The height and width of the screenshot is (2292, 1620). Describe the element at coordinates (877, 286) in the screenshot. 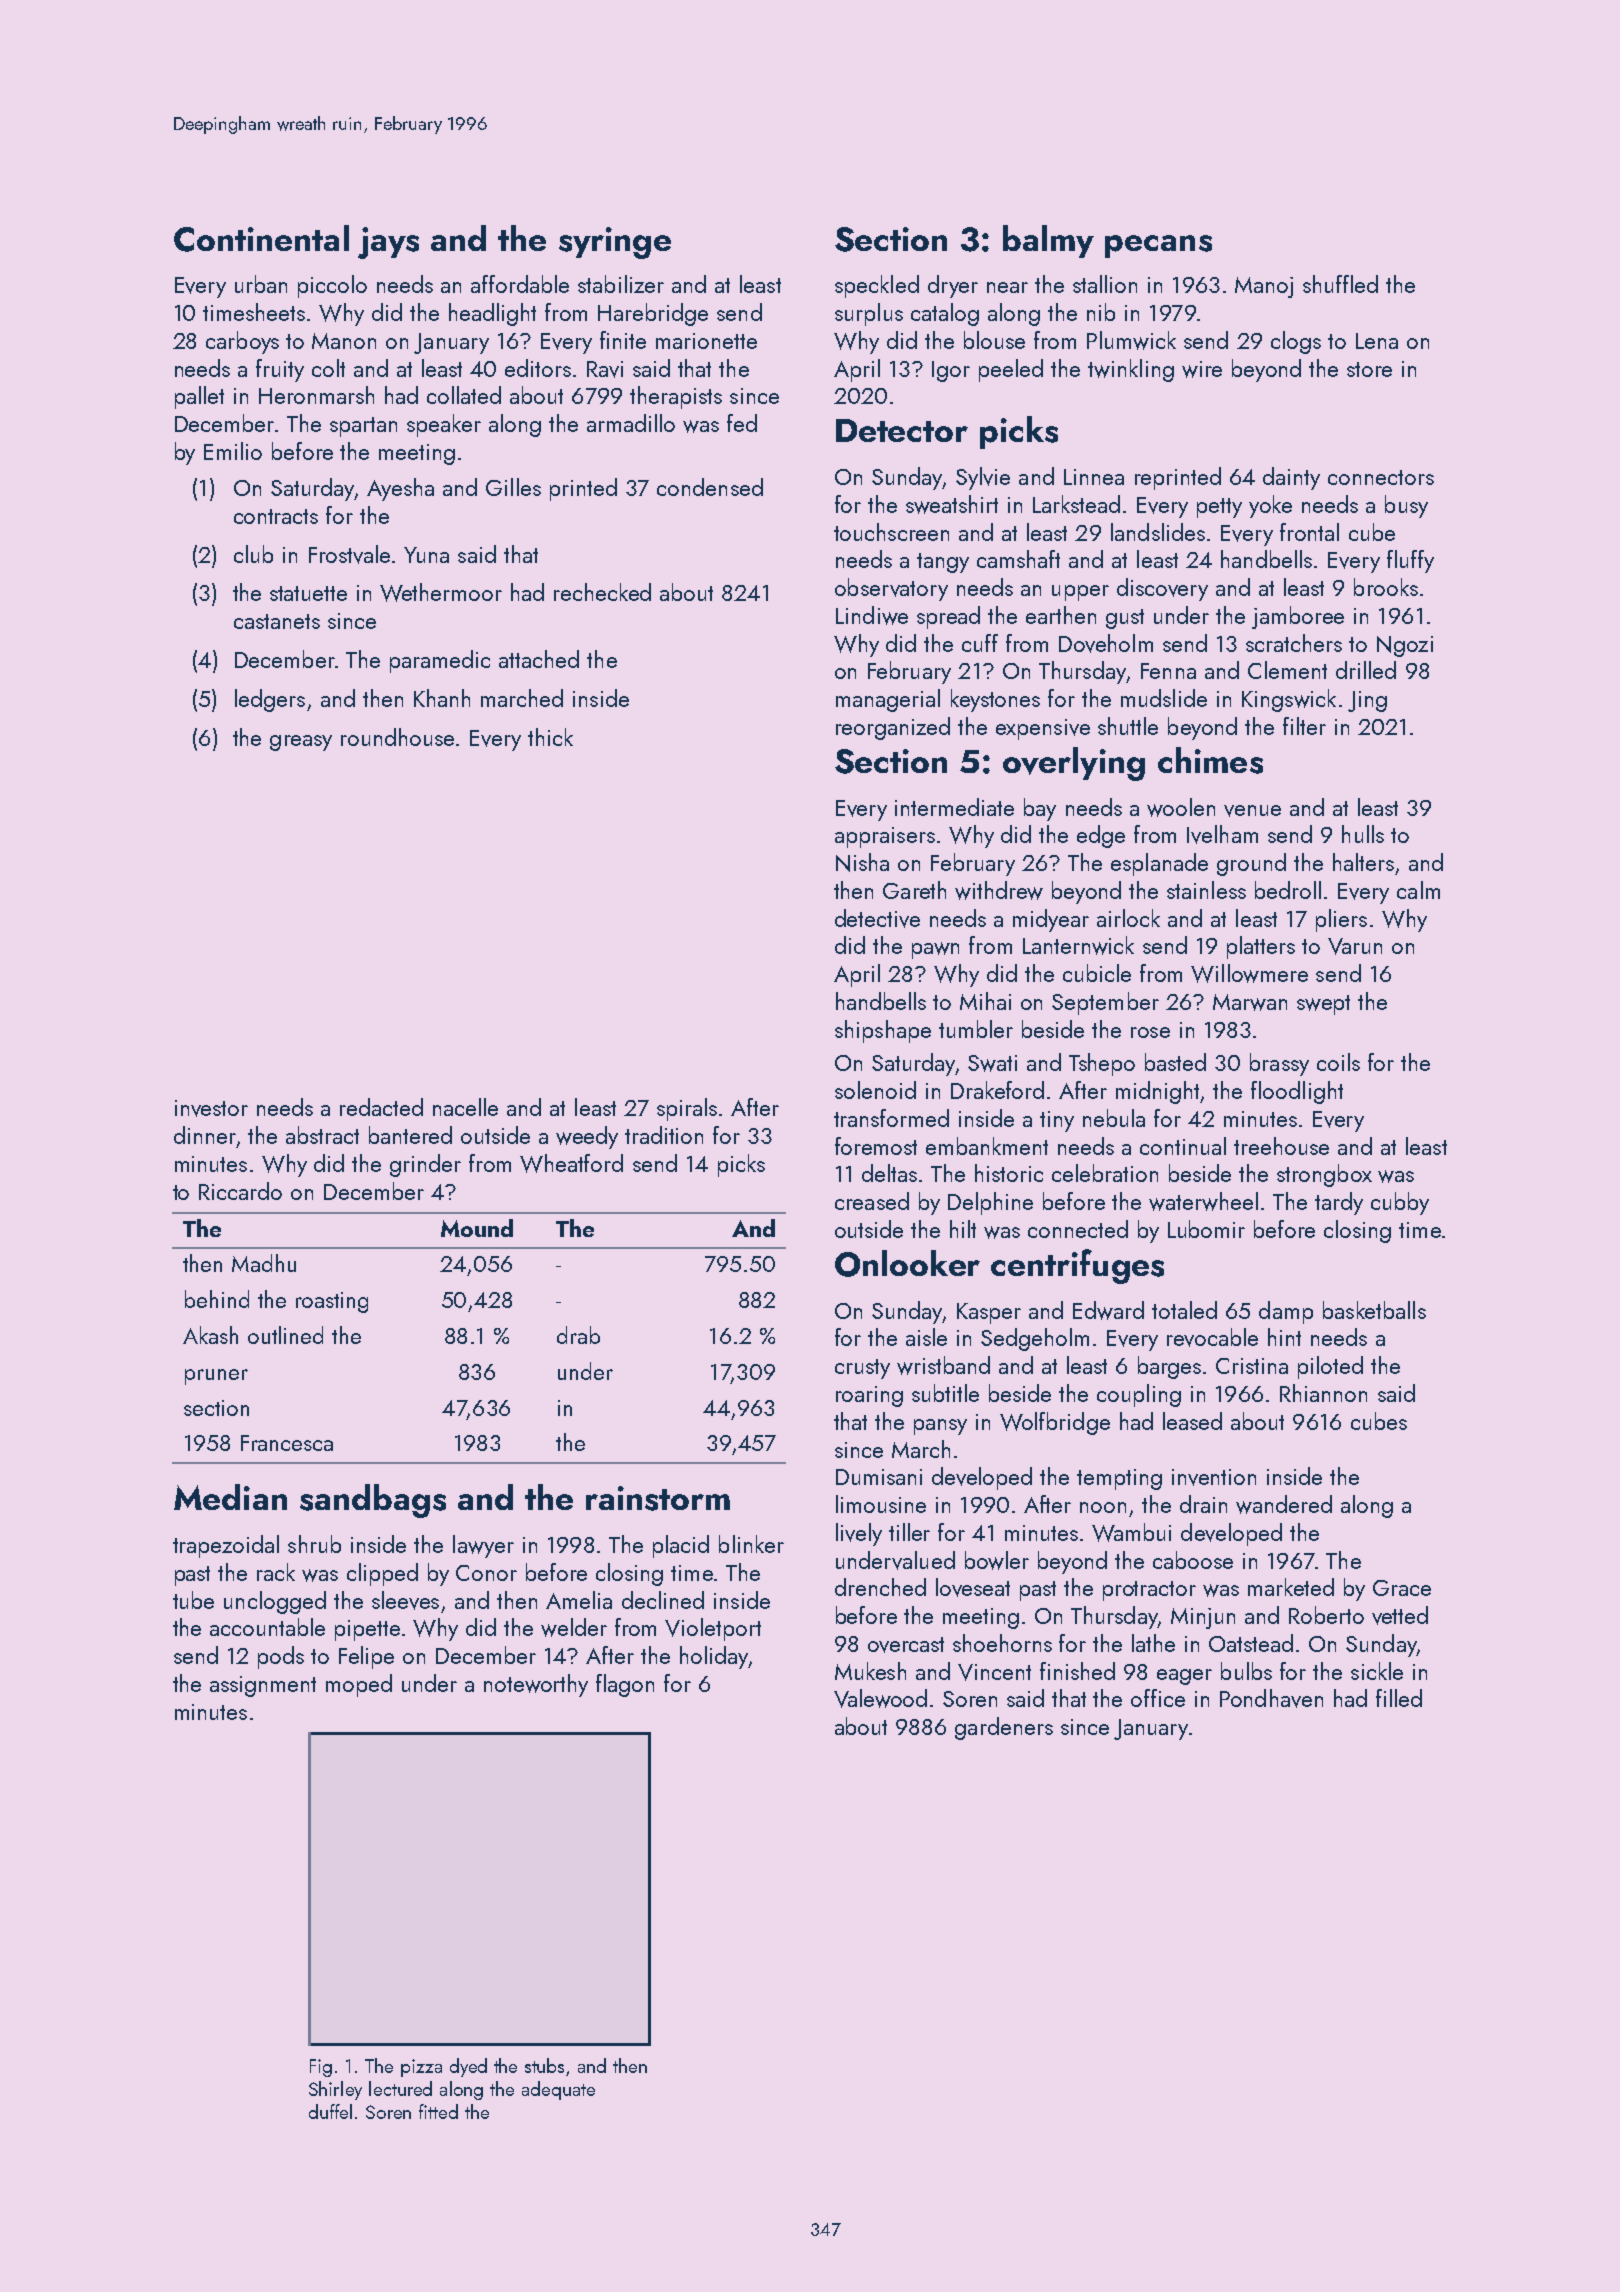

I see `speckled` at that location.
